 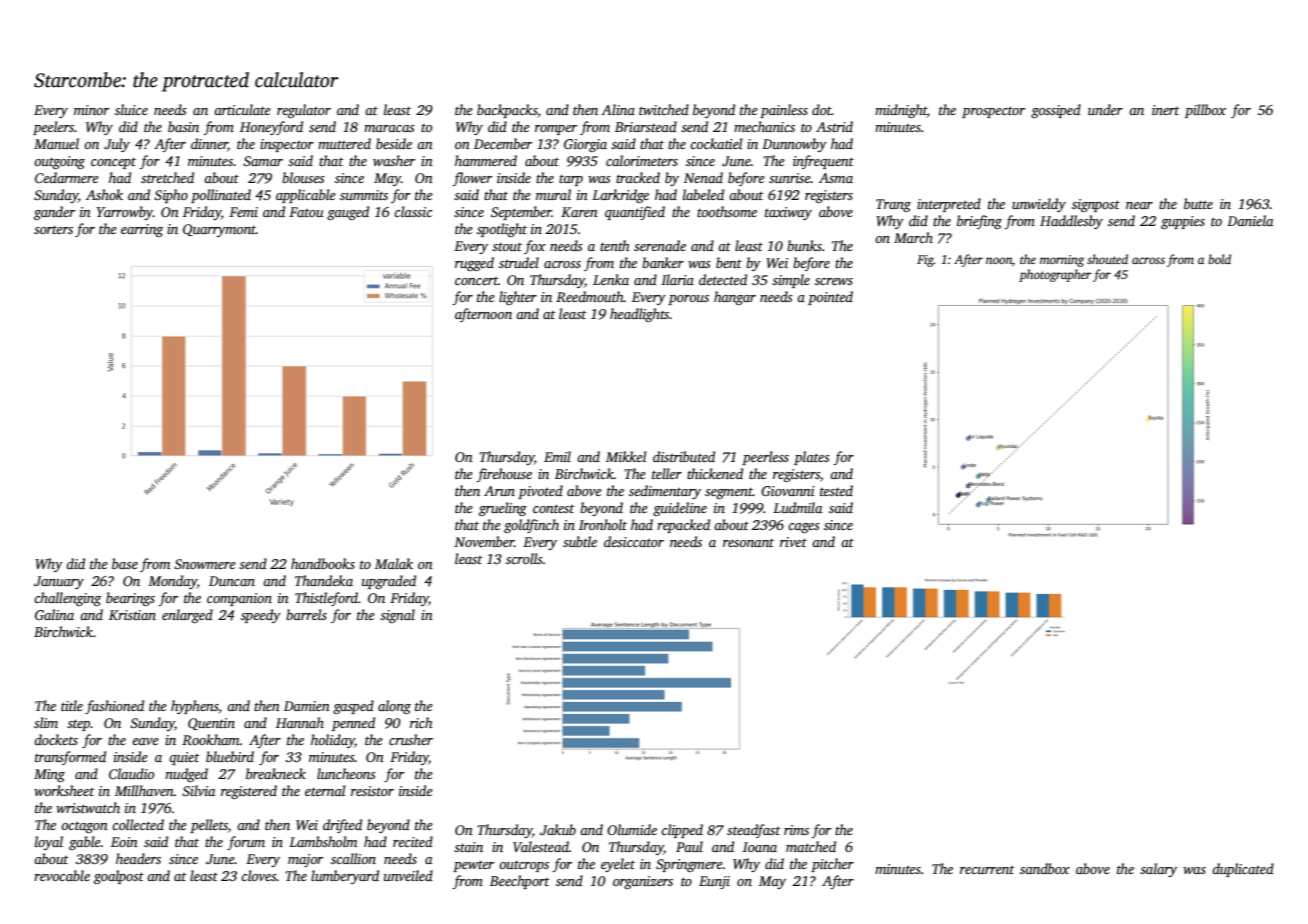 What do you see at coordinates (1205, 111) in the screenshot?
I see `pillbox` at bounding box center [1205, 111].
